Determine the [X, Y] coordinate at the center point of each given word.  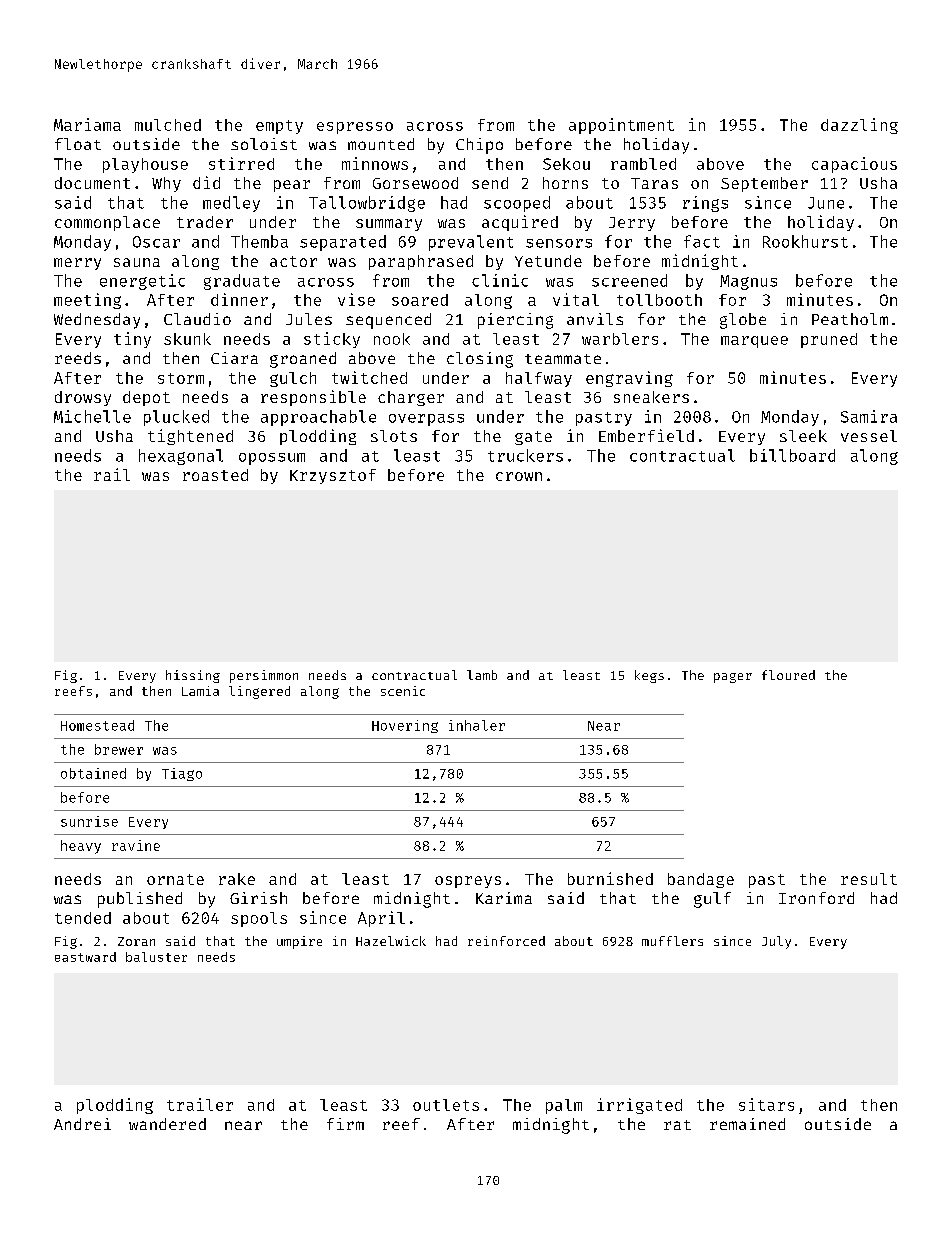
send [490, 183]
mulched [168, 125]
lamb [482, 675]
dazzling [859, 126]
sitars [766, 1104]
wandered [167, 1124]
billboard [792, 455]
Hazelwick [391, 941]
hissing [193, 676]
